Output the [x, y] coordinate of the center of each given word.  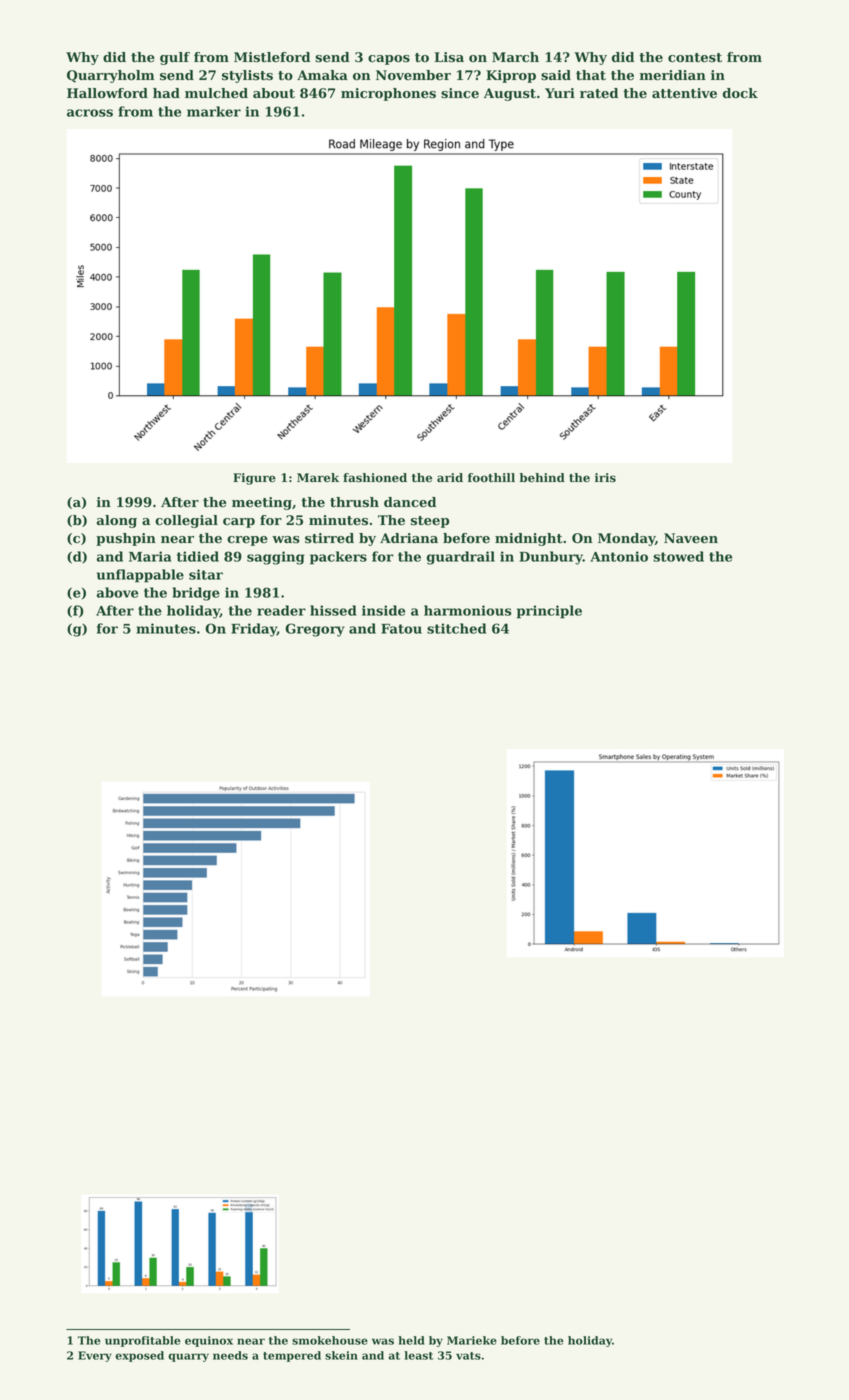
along [117, 521]
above [117, 592]
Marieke [472, 1340]
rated [599, 93]
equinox [209, 1341]
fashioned [375, 478]
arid [450, 477]
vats [468, 1356]
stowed [678, 556]
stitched [456, 628]
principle [549, 612]
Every [95, 1356]
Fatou [401, 629]
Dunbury [551, 558]
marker [214, 111]
